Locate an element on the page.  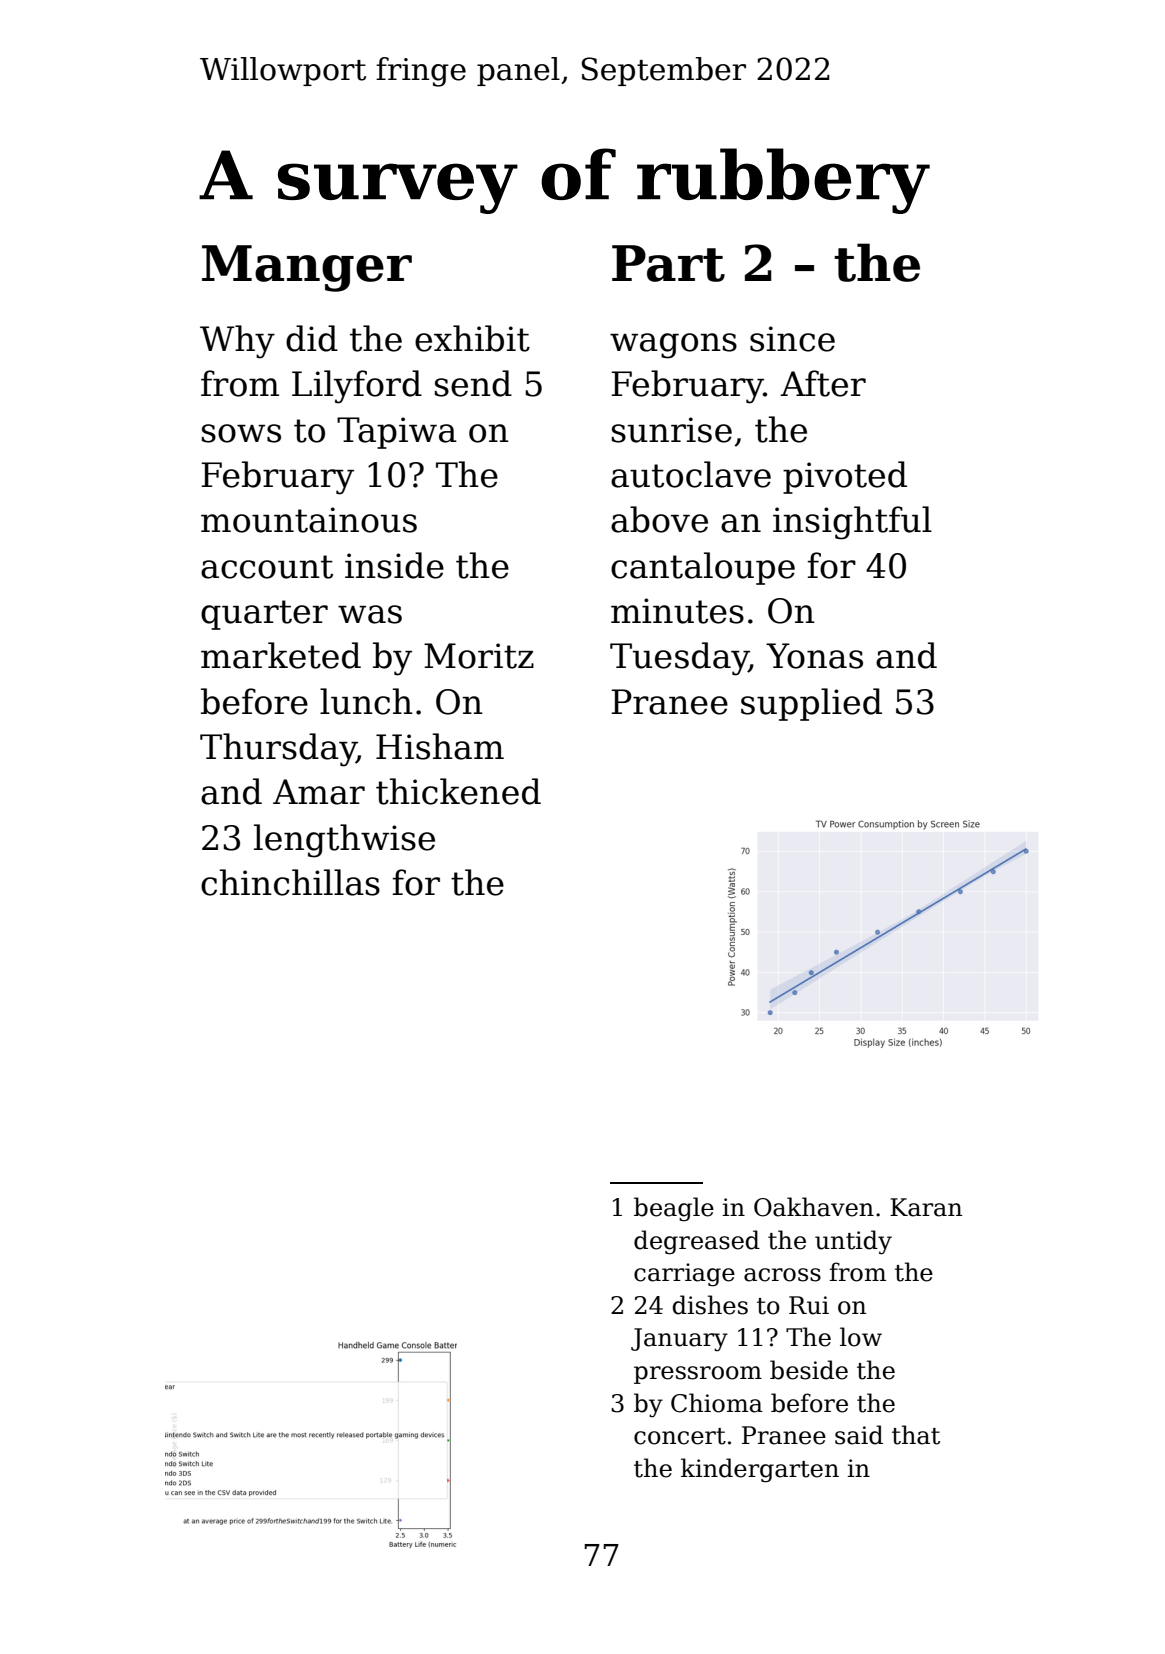
insightful is located at coordinates (852, 523).
